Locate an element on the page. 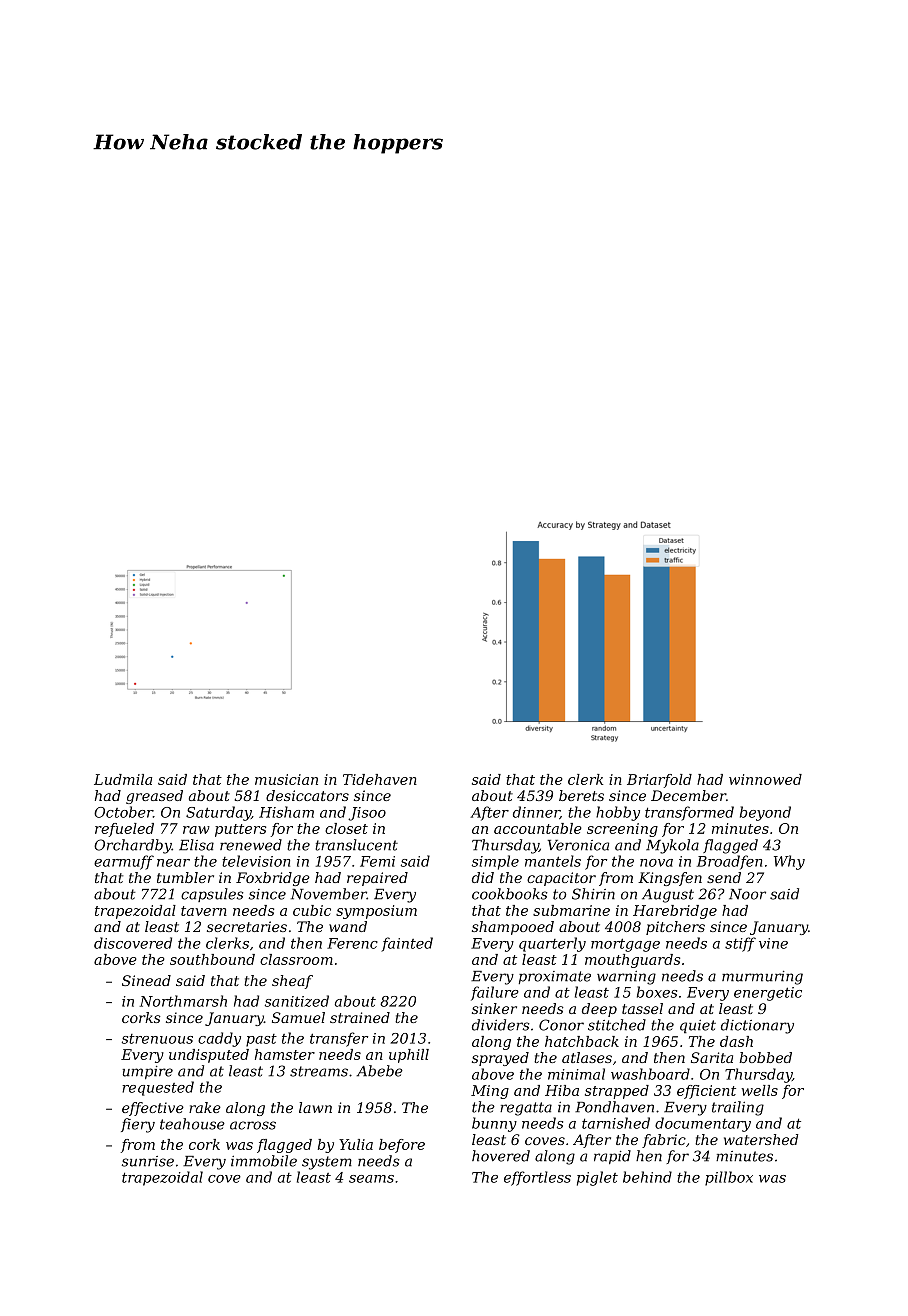  southbound is located at coordinates (212, 959).
